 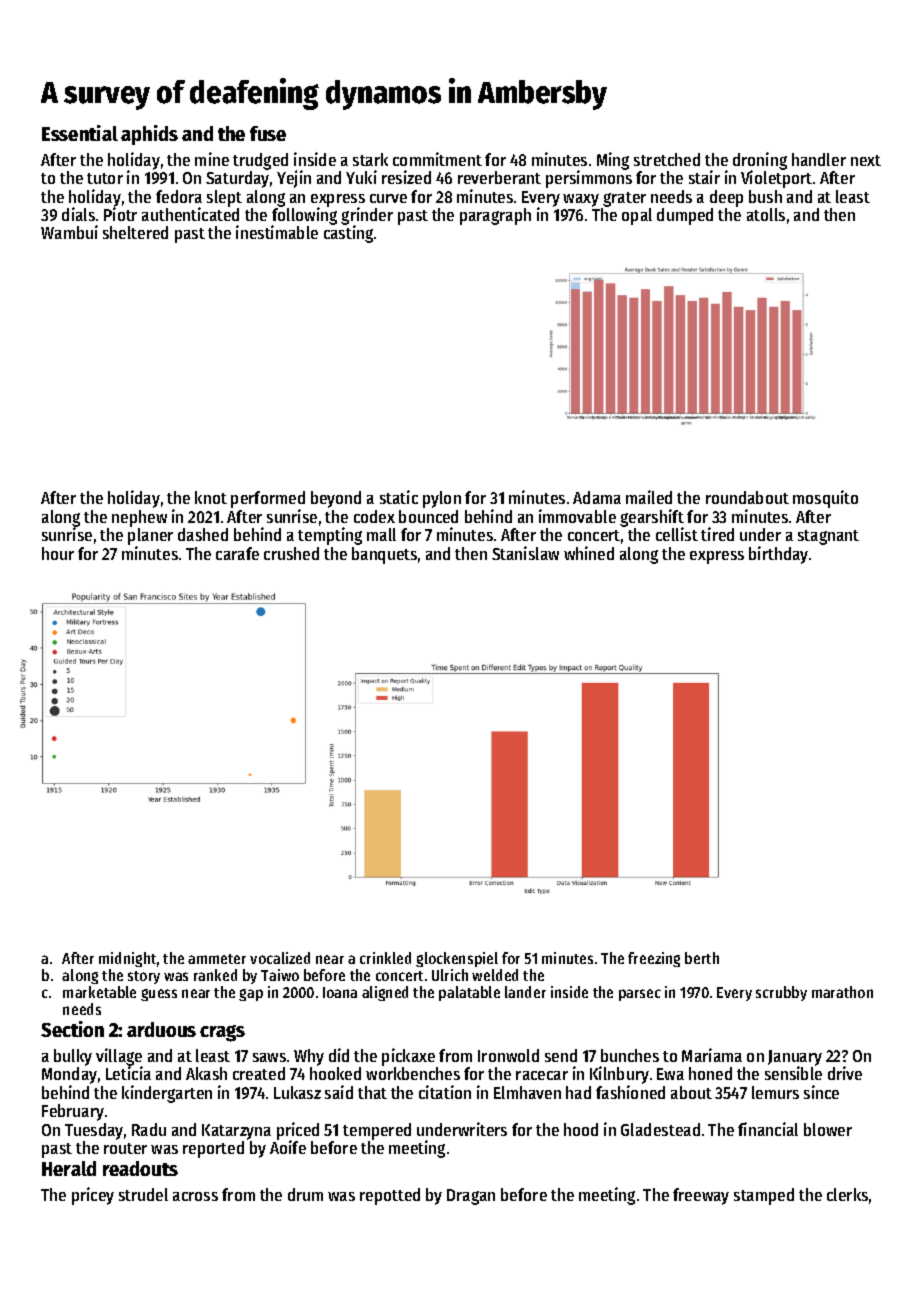 I want to click on Essential, so click(x=80, y=133).
